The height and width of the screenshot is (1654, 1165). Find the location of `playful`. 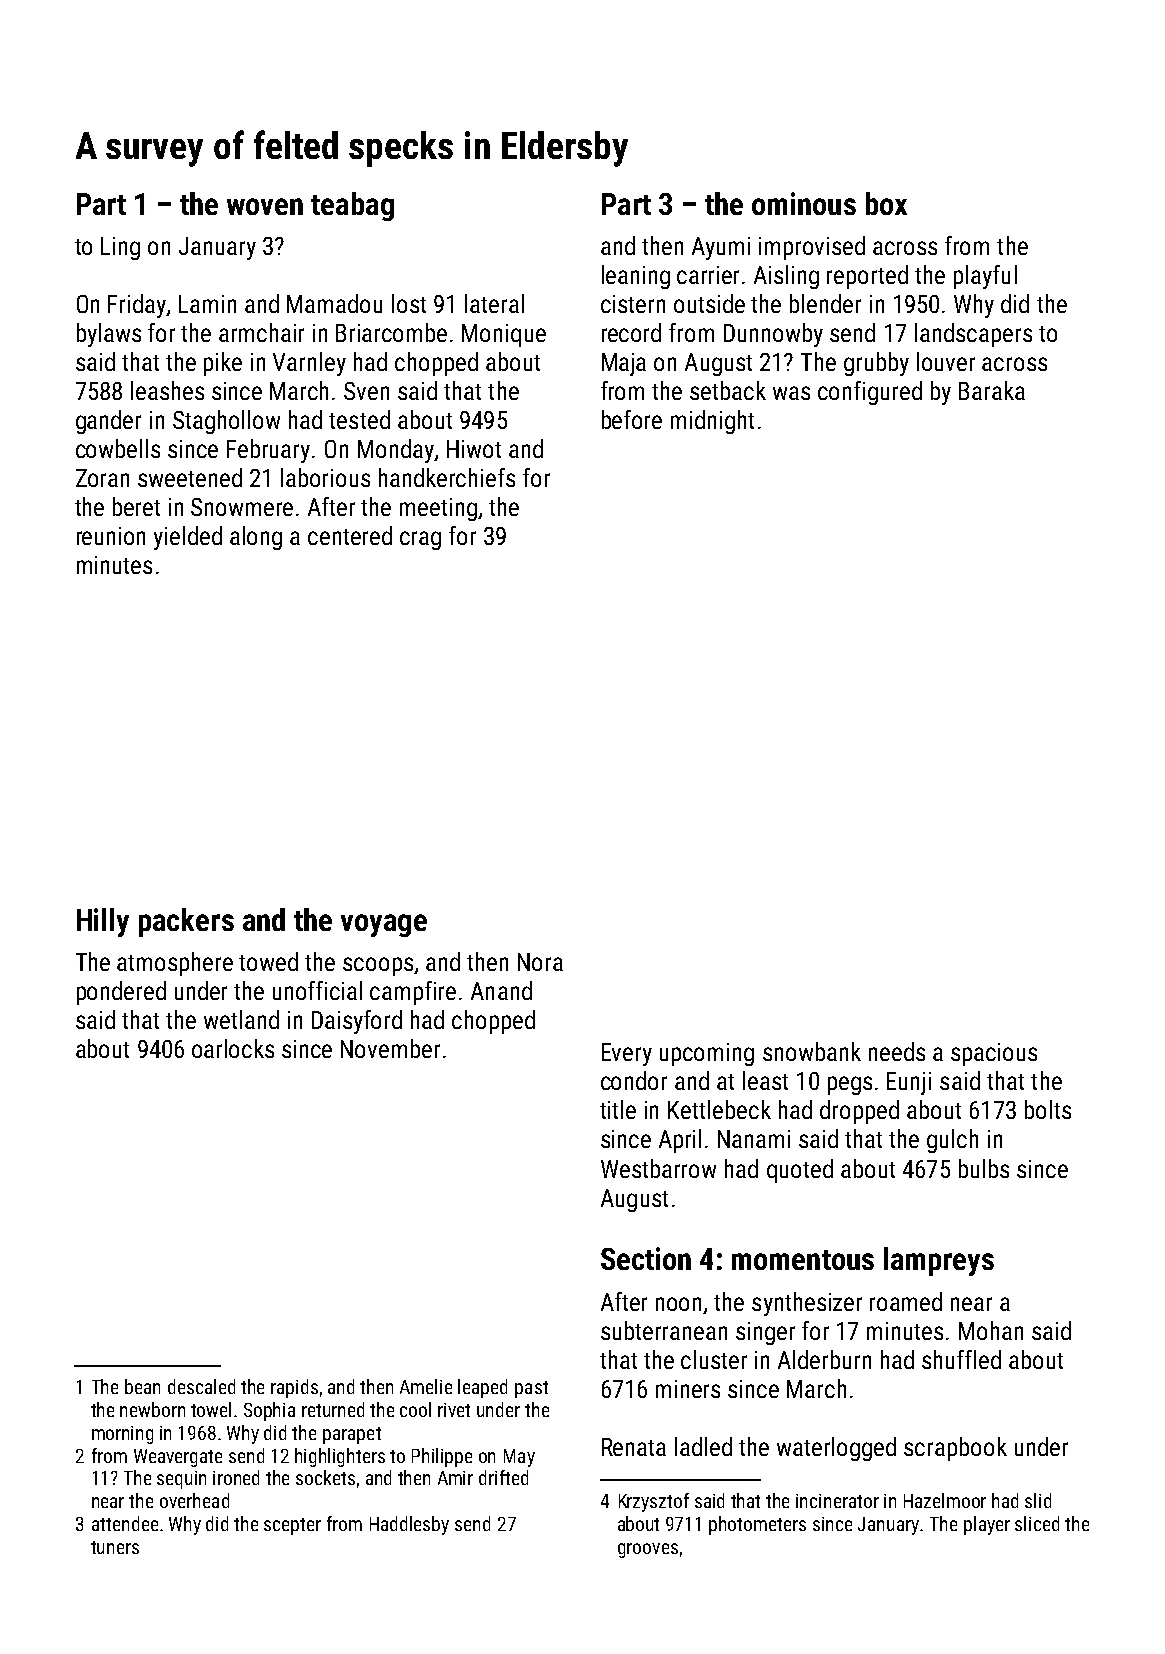

playful is located at coordinates (985, 277).
